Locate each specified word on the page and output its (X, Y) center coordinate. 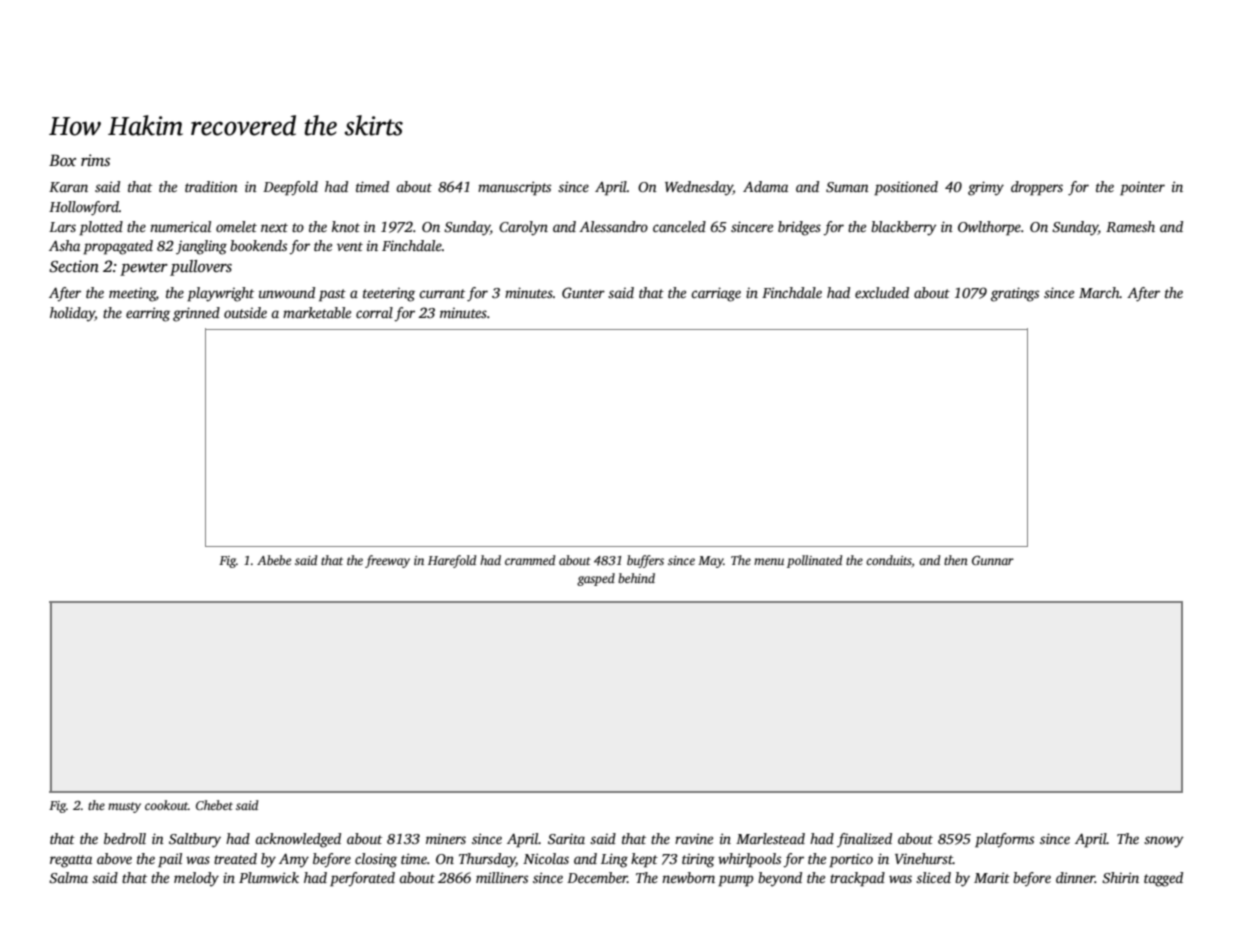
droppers (1037, 188)
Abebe (274, 560)
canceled (679, 226)
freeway (387, 561)
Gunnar (993, 560)
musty (124, 807)
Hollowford (84, 208)
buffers (645, 561)
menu (769, 561)
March (1099, 292)
